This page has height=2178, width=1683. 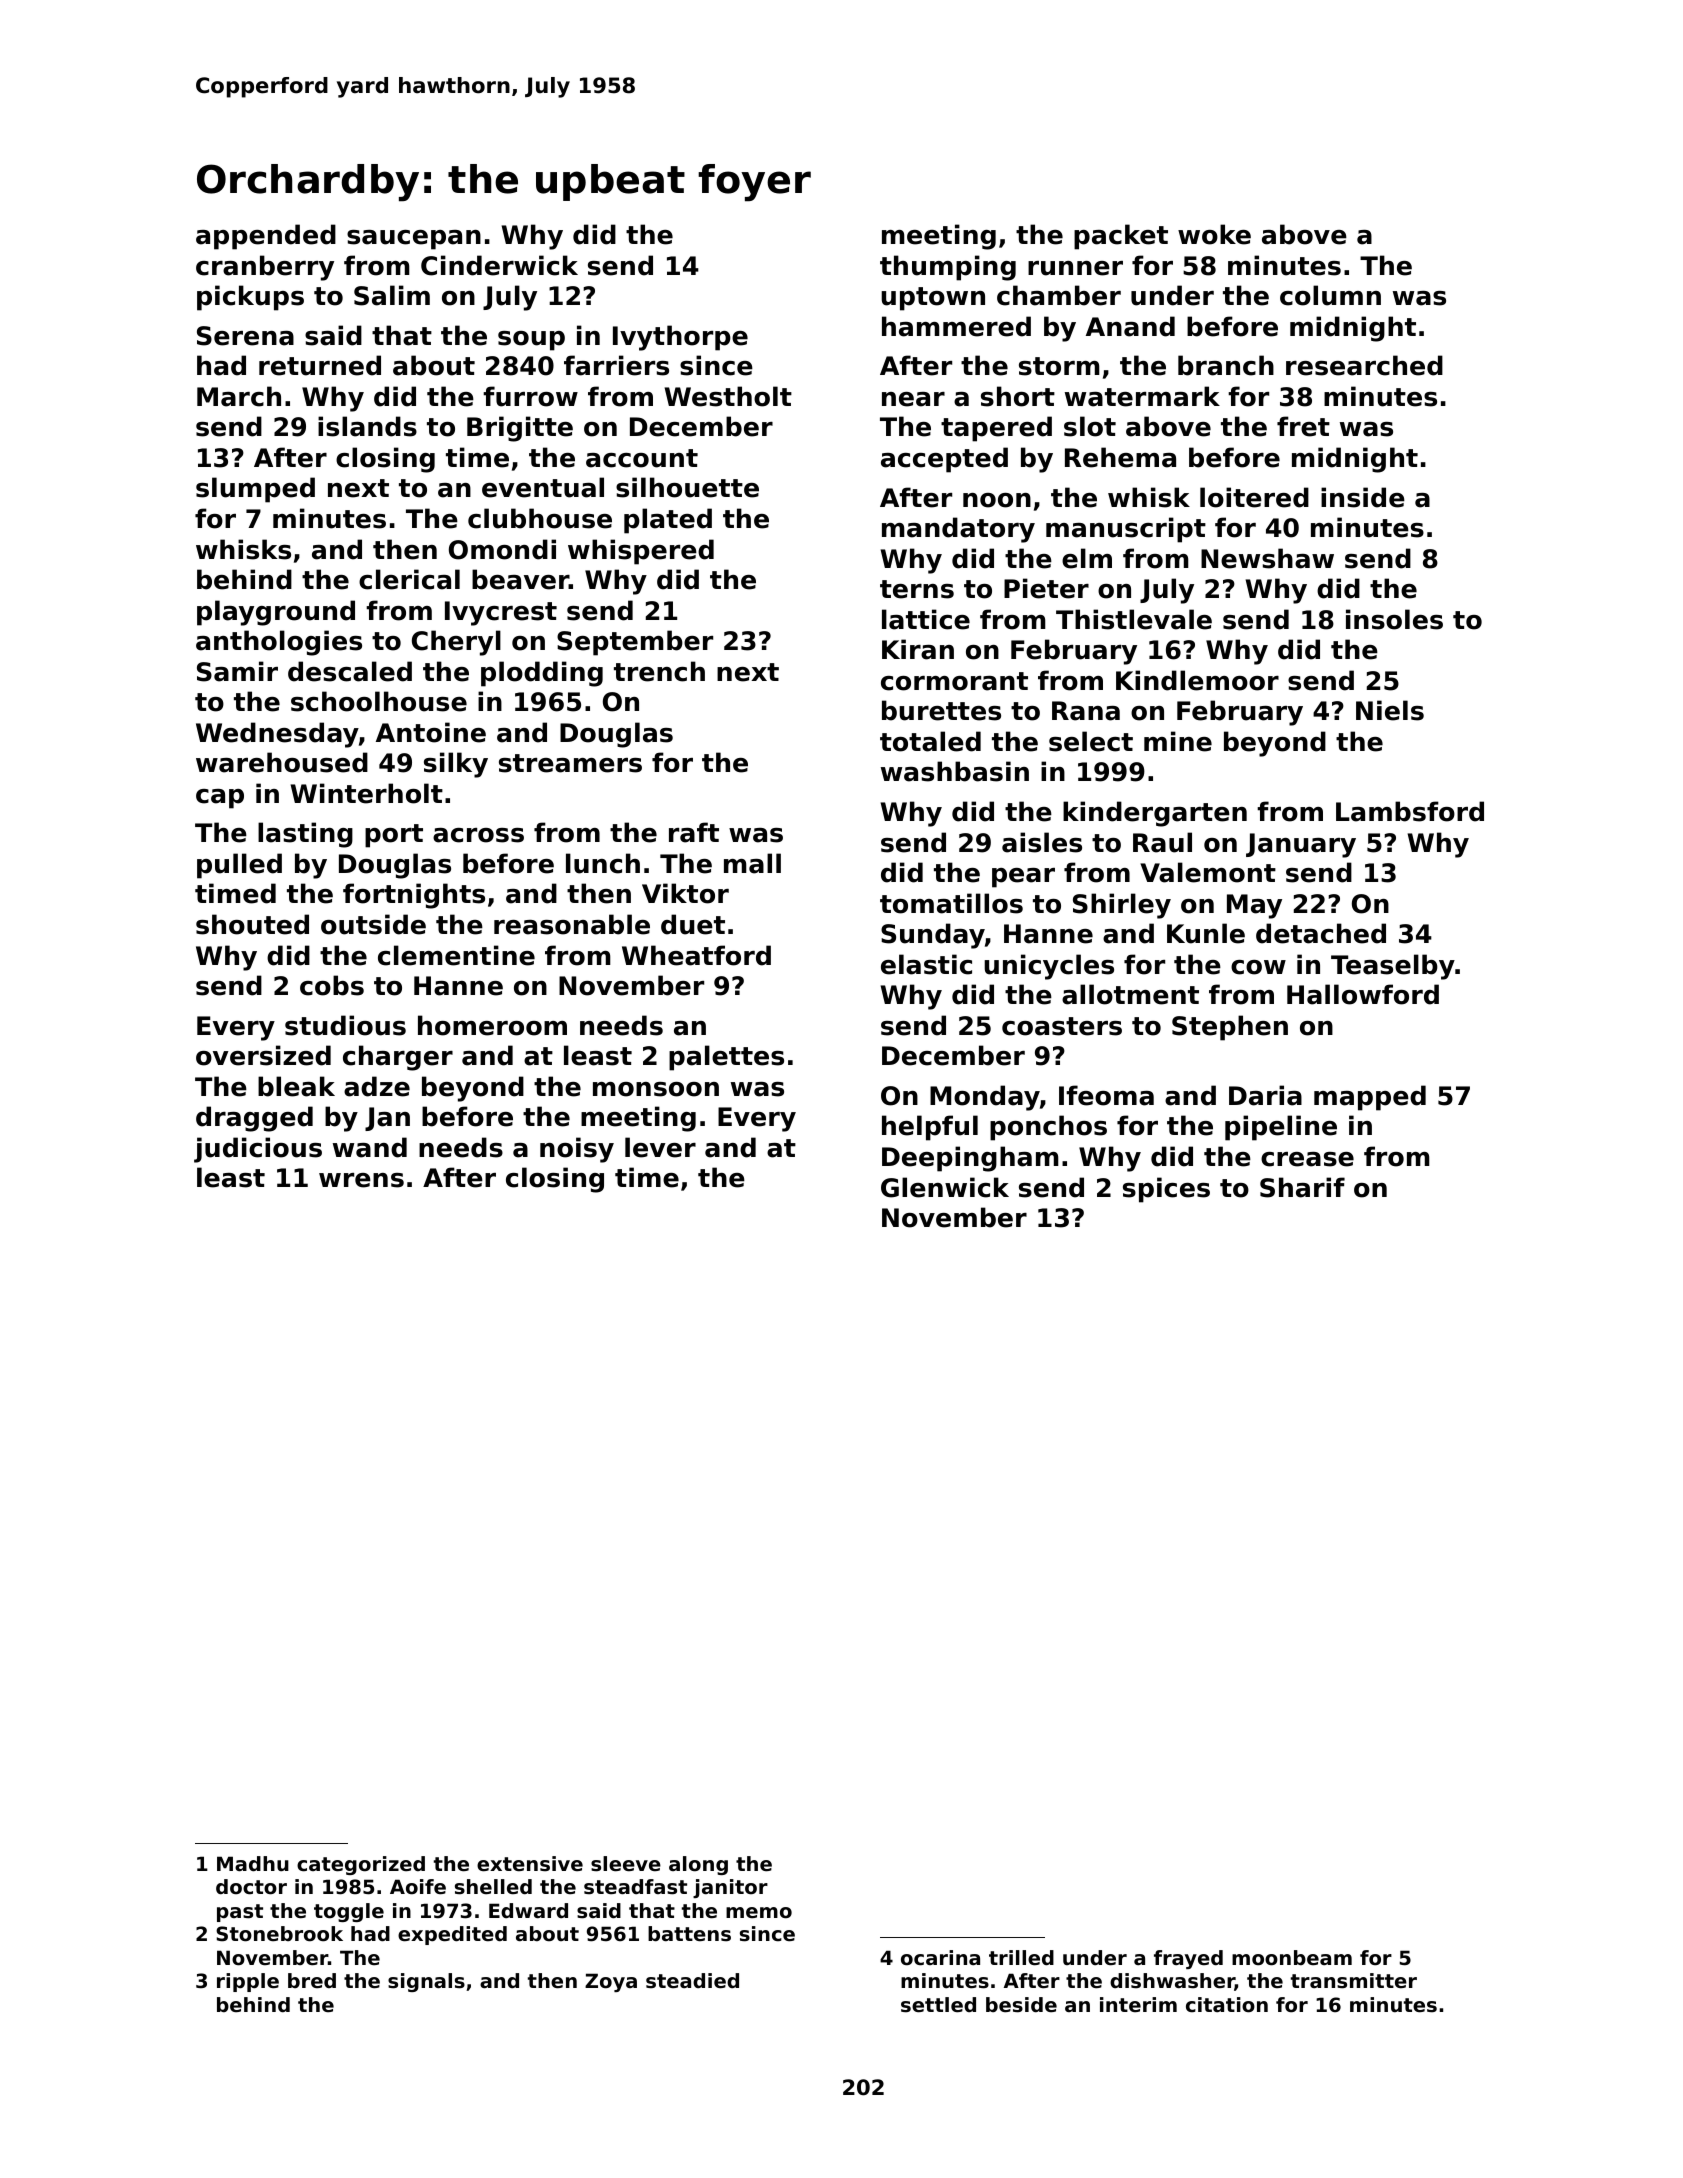 I want to click on terns, so click(x=917, y=589).
